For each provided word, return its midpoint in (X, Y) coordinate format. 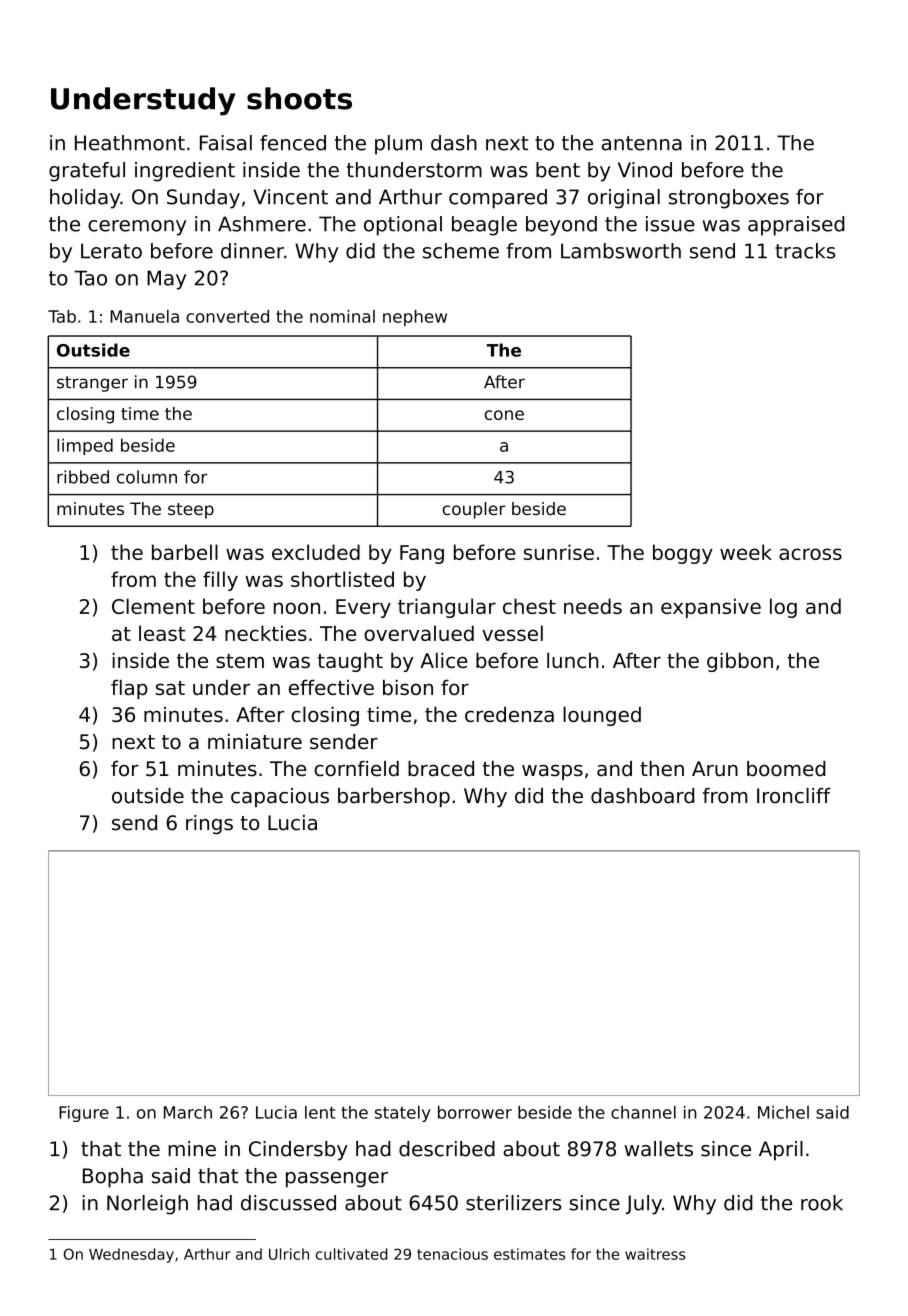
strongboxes (729, 199)
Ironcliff (794, 796)
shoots (299, 98)
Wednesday (131, 1255)
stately (403, 1114)
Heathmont (130, 143)
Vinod (645, 170)
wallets (658, 1149)
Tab (62, 316)
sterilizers (514, 1203)
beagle (484, 226)
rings (209, 824)
